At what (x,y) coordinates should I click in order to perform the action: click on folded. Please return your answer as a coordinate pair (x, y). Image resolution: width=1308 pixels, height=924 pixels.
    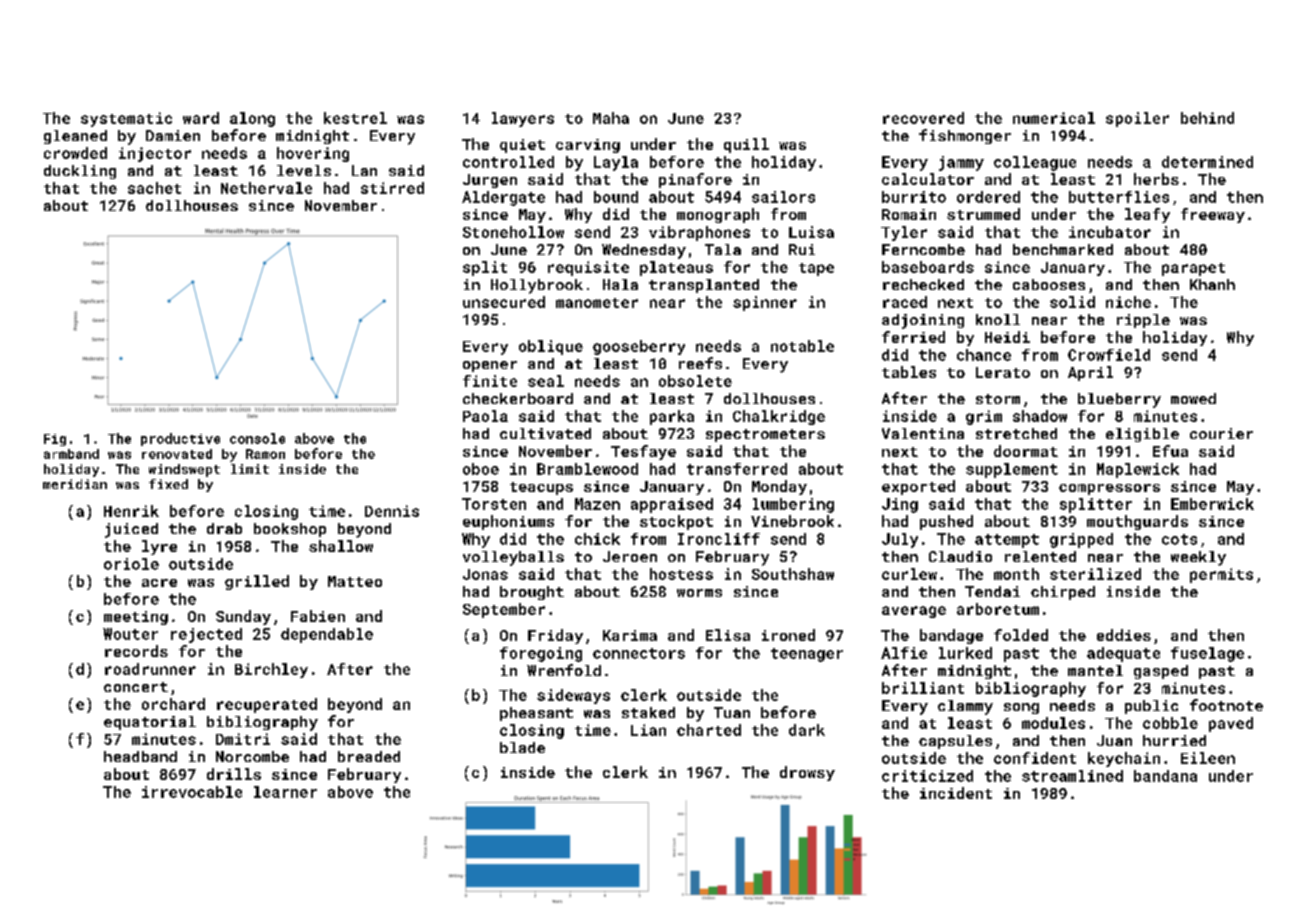
    Looking at the image, I should click on (1021, 635).
